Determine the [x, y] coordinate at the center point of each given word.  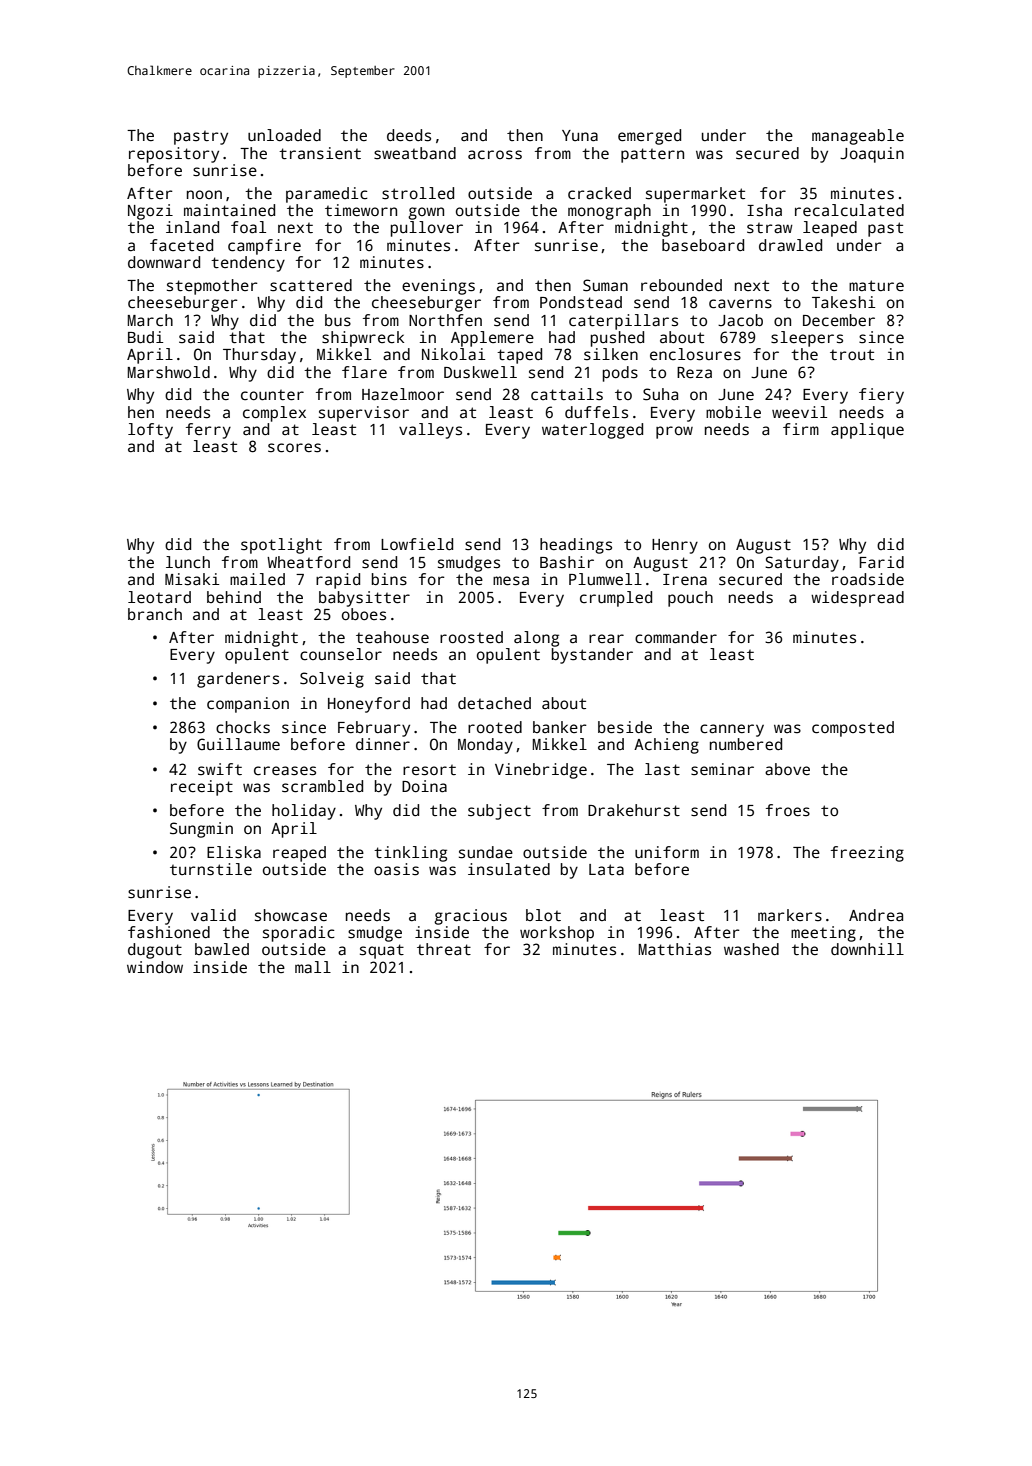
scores [294, 448]
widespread [857, 599]
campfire [264, 247]
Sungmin [201, 830]
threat [444, 949]
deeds [409, 135]
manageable [858, 137]
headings [576, 546]
